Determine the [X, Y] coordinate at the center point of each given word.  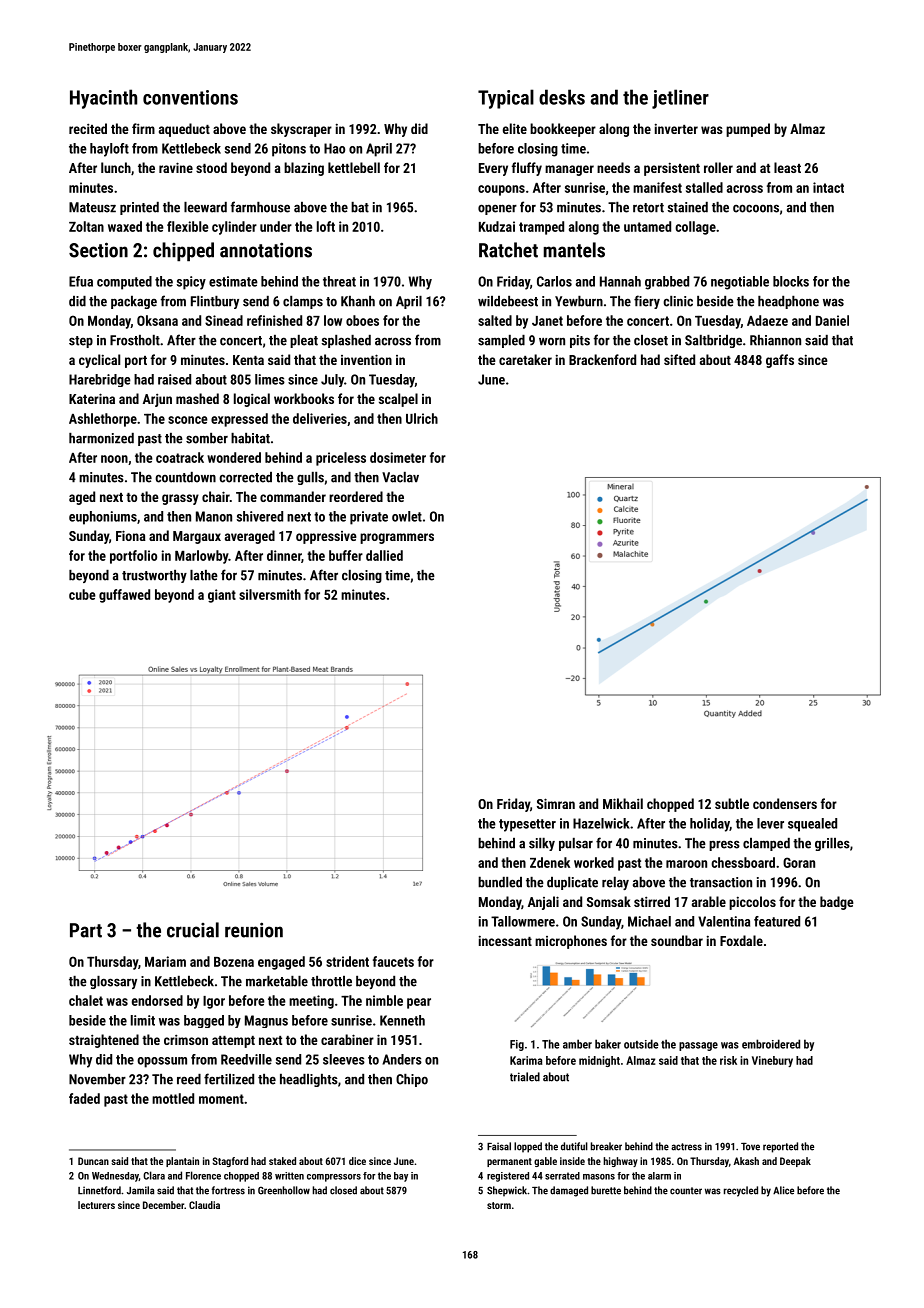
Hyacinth [103, 99]
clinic [678, 301]
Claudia [204, 1205]
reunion [254, 930]
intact [828, 187]
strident [347, 961]
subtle [732, 803]
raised [174, 379]
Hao [334, 148]
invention [366, 359]
